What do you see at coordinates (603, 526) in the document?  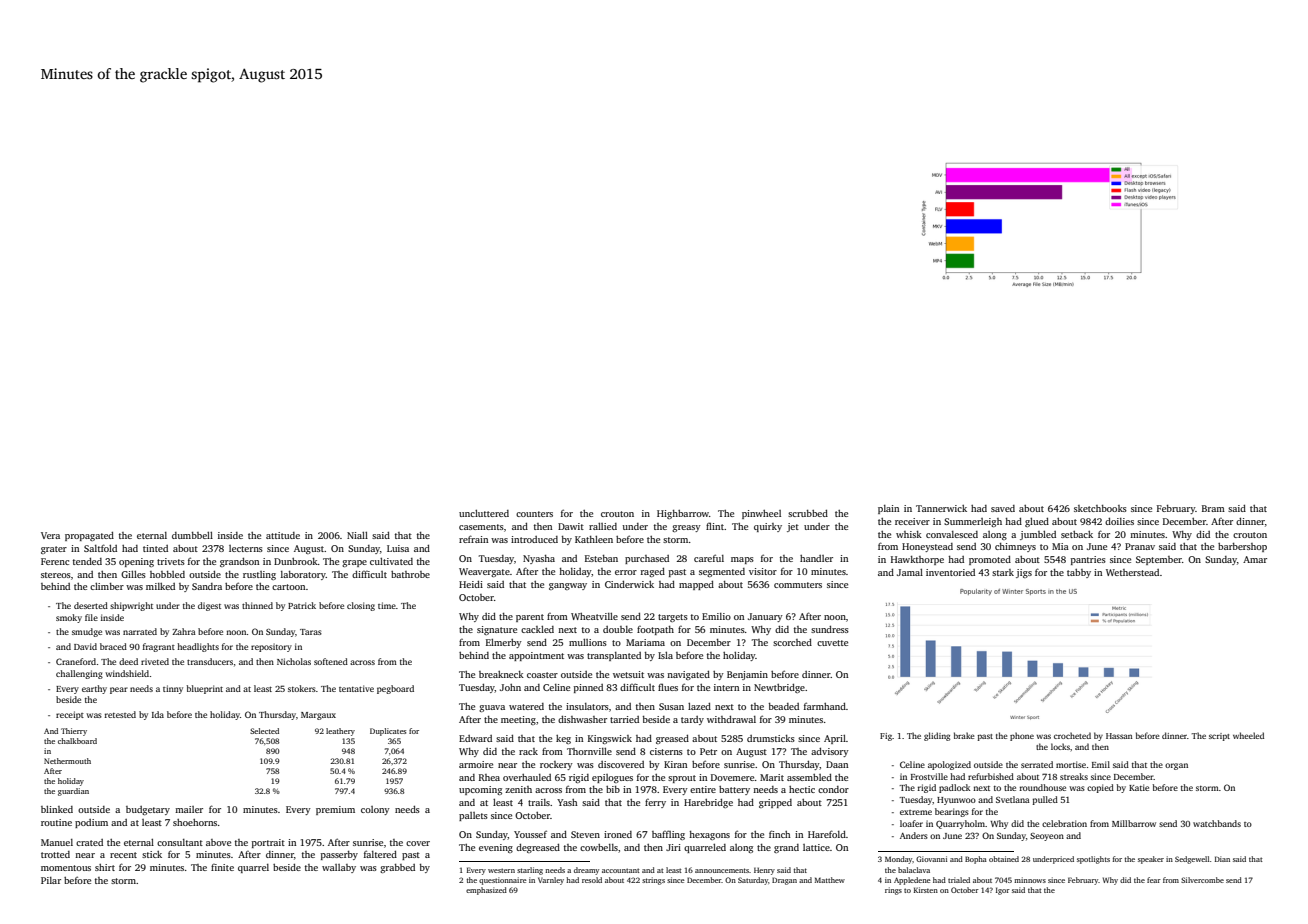 I see `rallied` at bounding box center [603, 526].
